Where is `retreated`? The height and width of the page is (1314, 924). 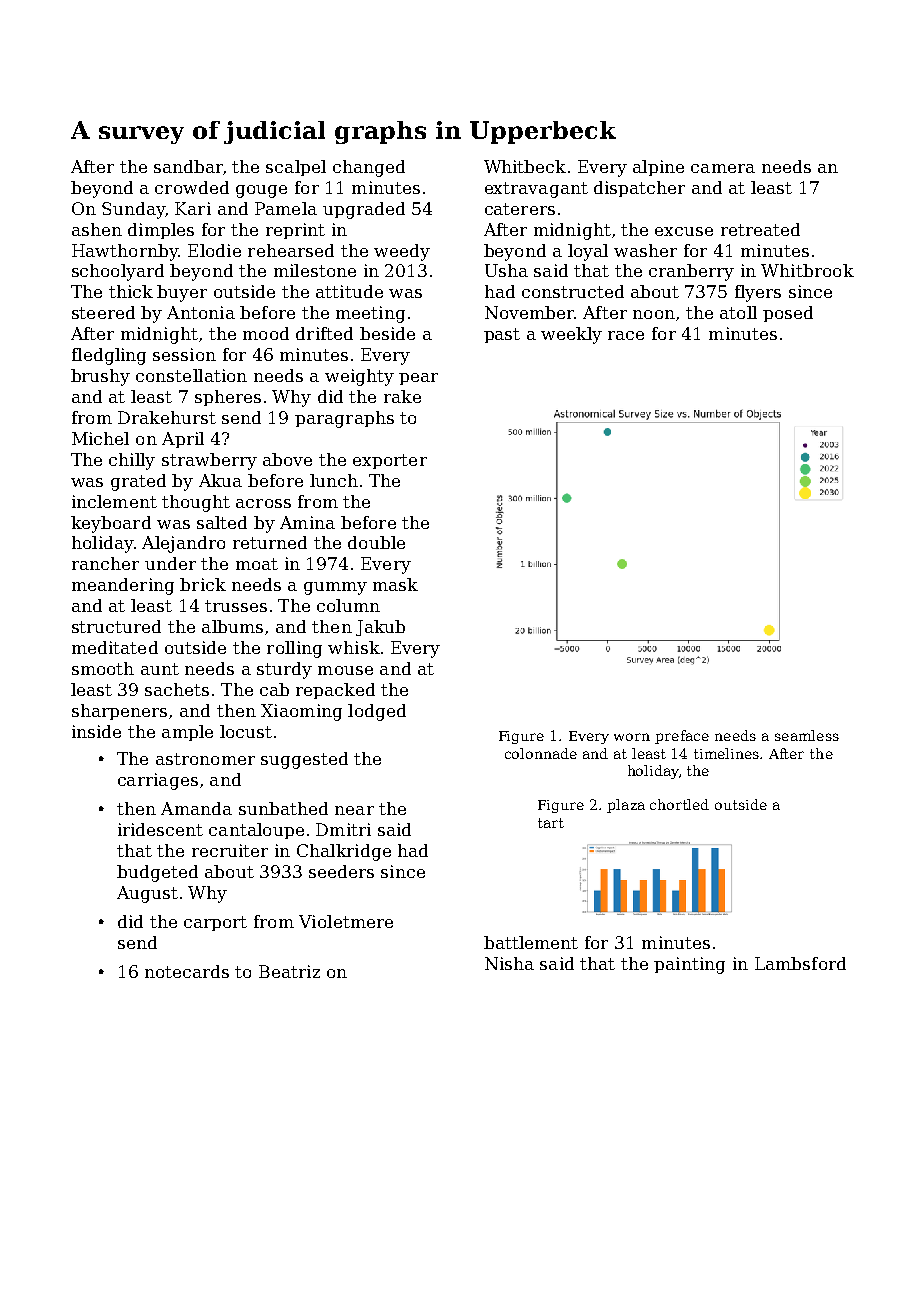 retreated is located at coordinates (760, 229).
